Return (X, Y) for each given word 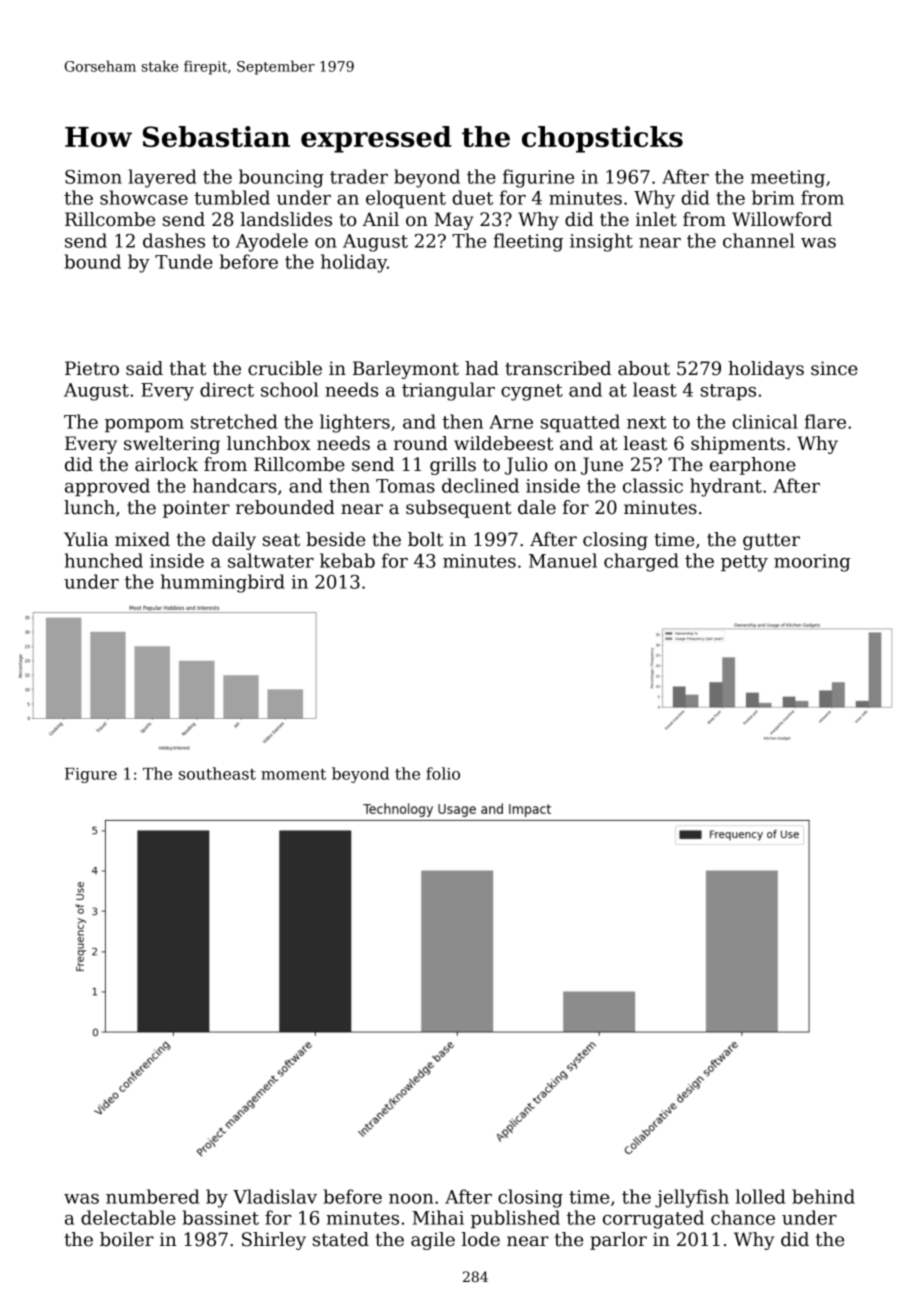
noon (411, 1199)
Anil (380, 219)
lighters (355, 423)
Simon (93, 177)
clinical (765, 421)
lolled (760, 1196)
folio (443, 773)
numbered (152, 1196)
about (644, 368)
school (289, 389)
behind (823, 1196)
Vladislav (275, 1196)
